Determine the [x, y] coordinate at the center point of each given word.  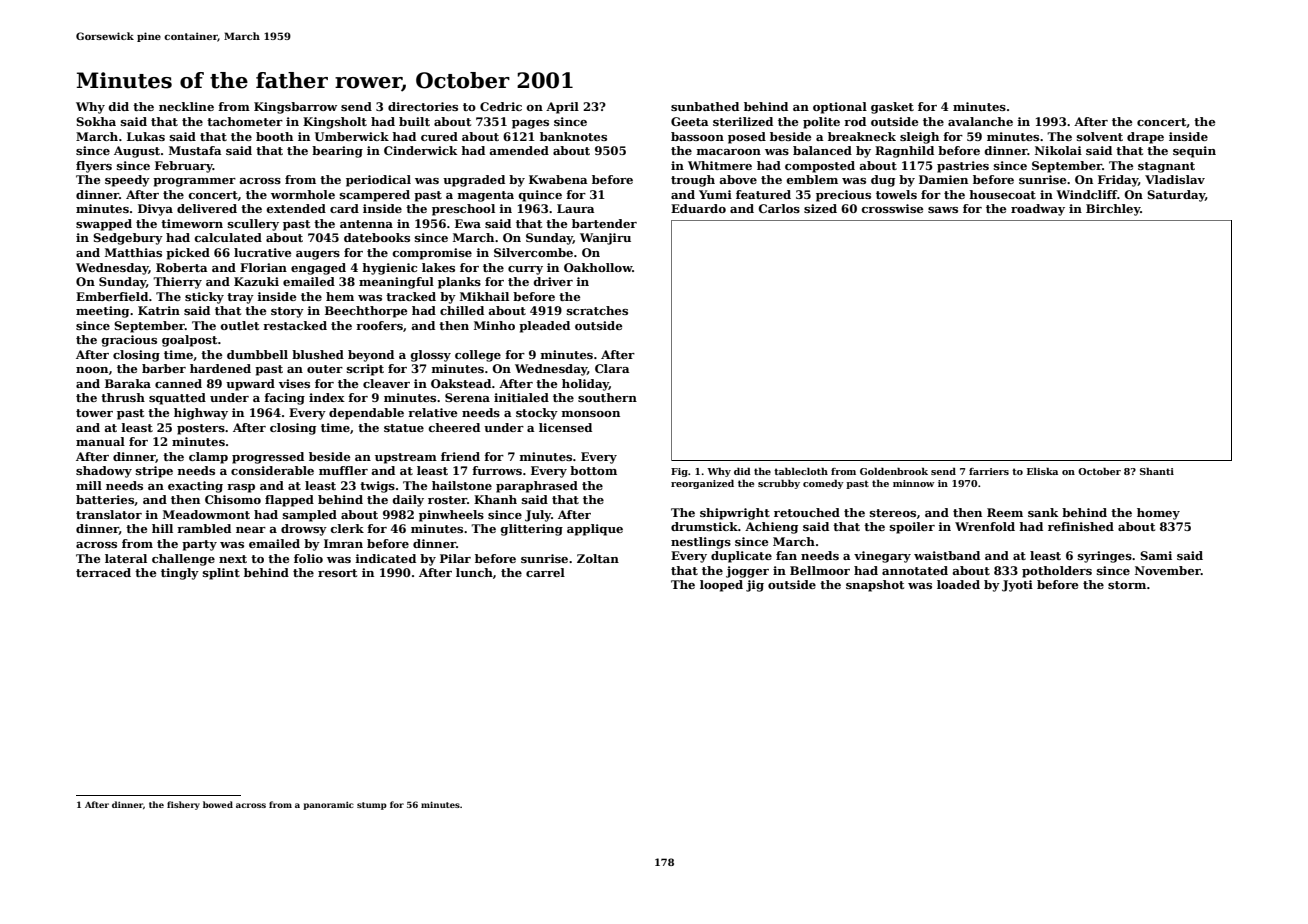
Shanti [1157, 471]
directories [423, 106]
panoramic [328, 805]
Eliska [1042, 471]
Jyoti [1017, 586]
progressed [268, 458]
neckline [186, 106]
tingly [180, 574]
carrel [545, 572]
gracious [129, 341]
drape [1145, 138]
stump [372, 806]
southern [607, 397]
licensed [565, 427]
